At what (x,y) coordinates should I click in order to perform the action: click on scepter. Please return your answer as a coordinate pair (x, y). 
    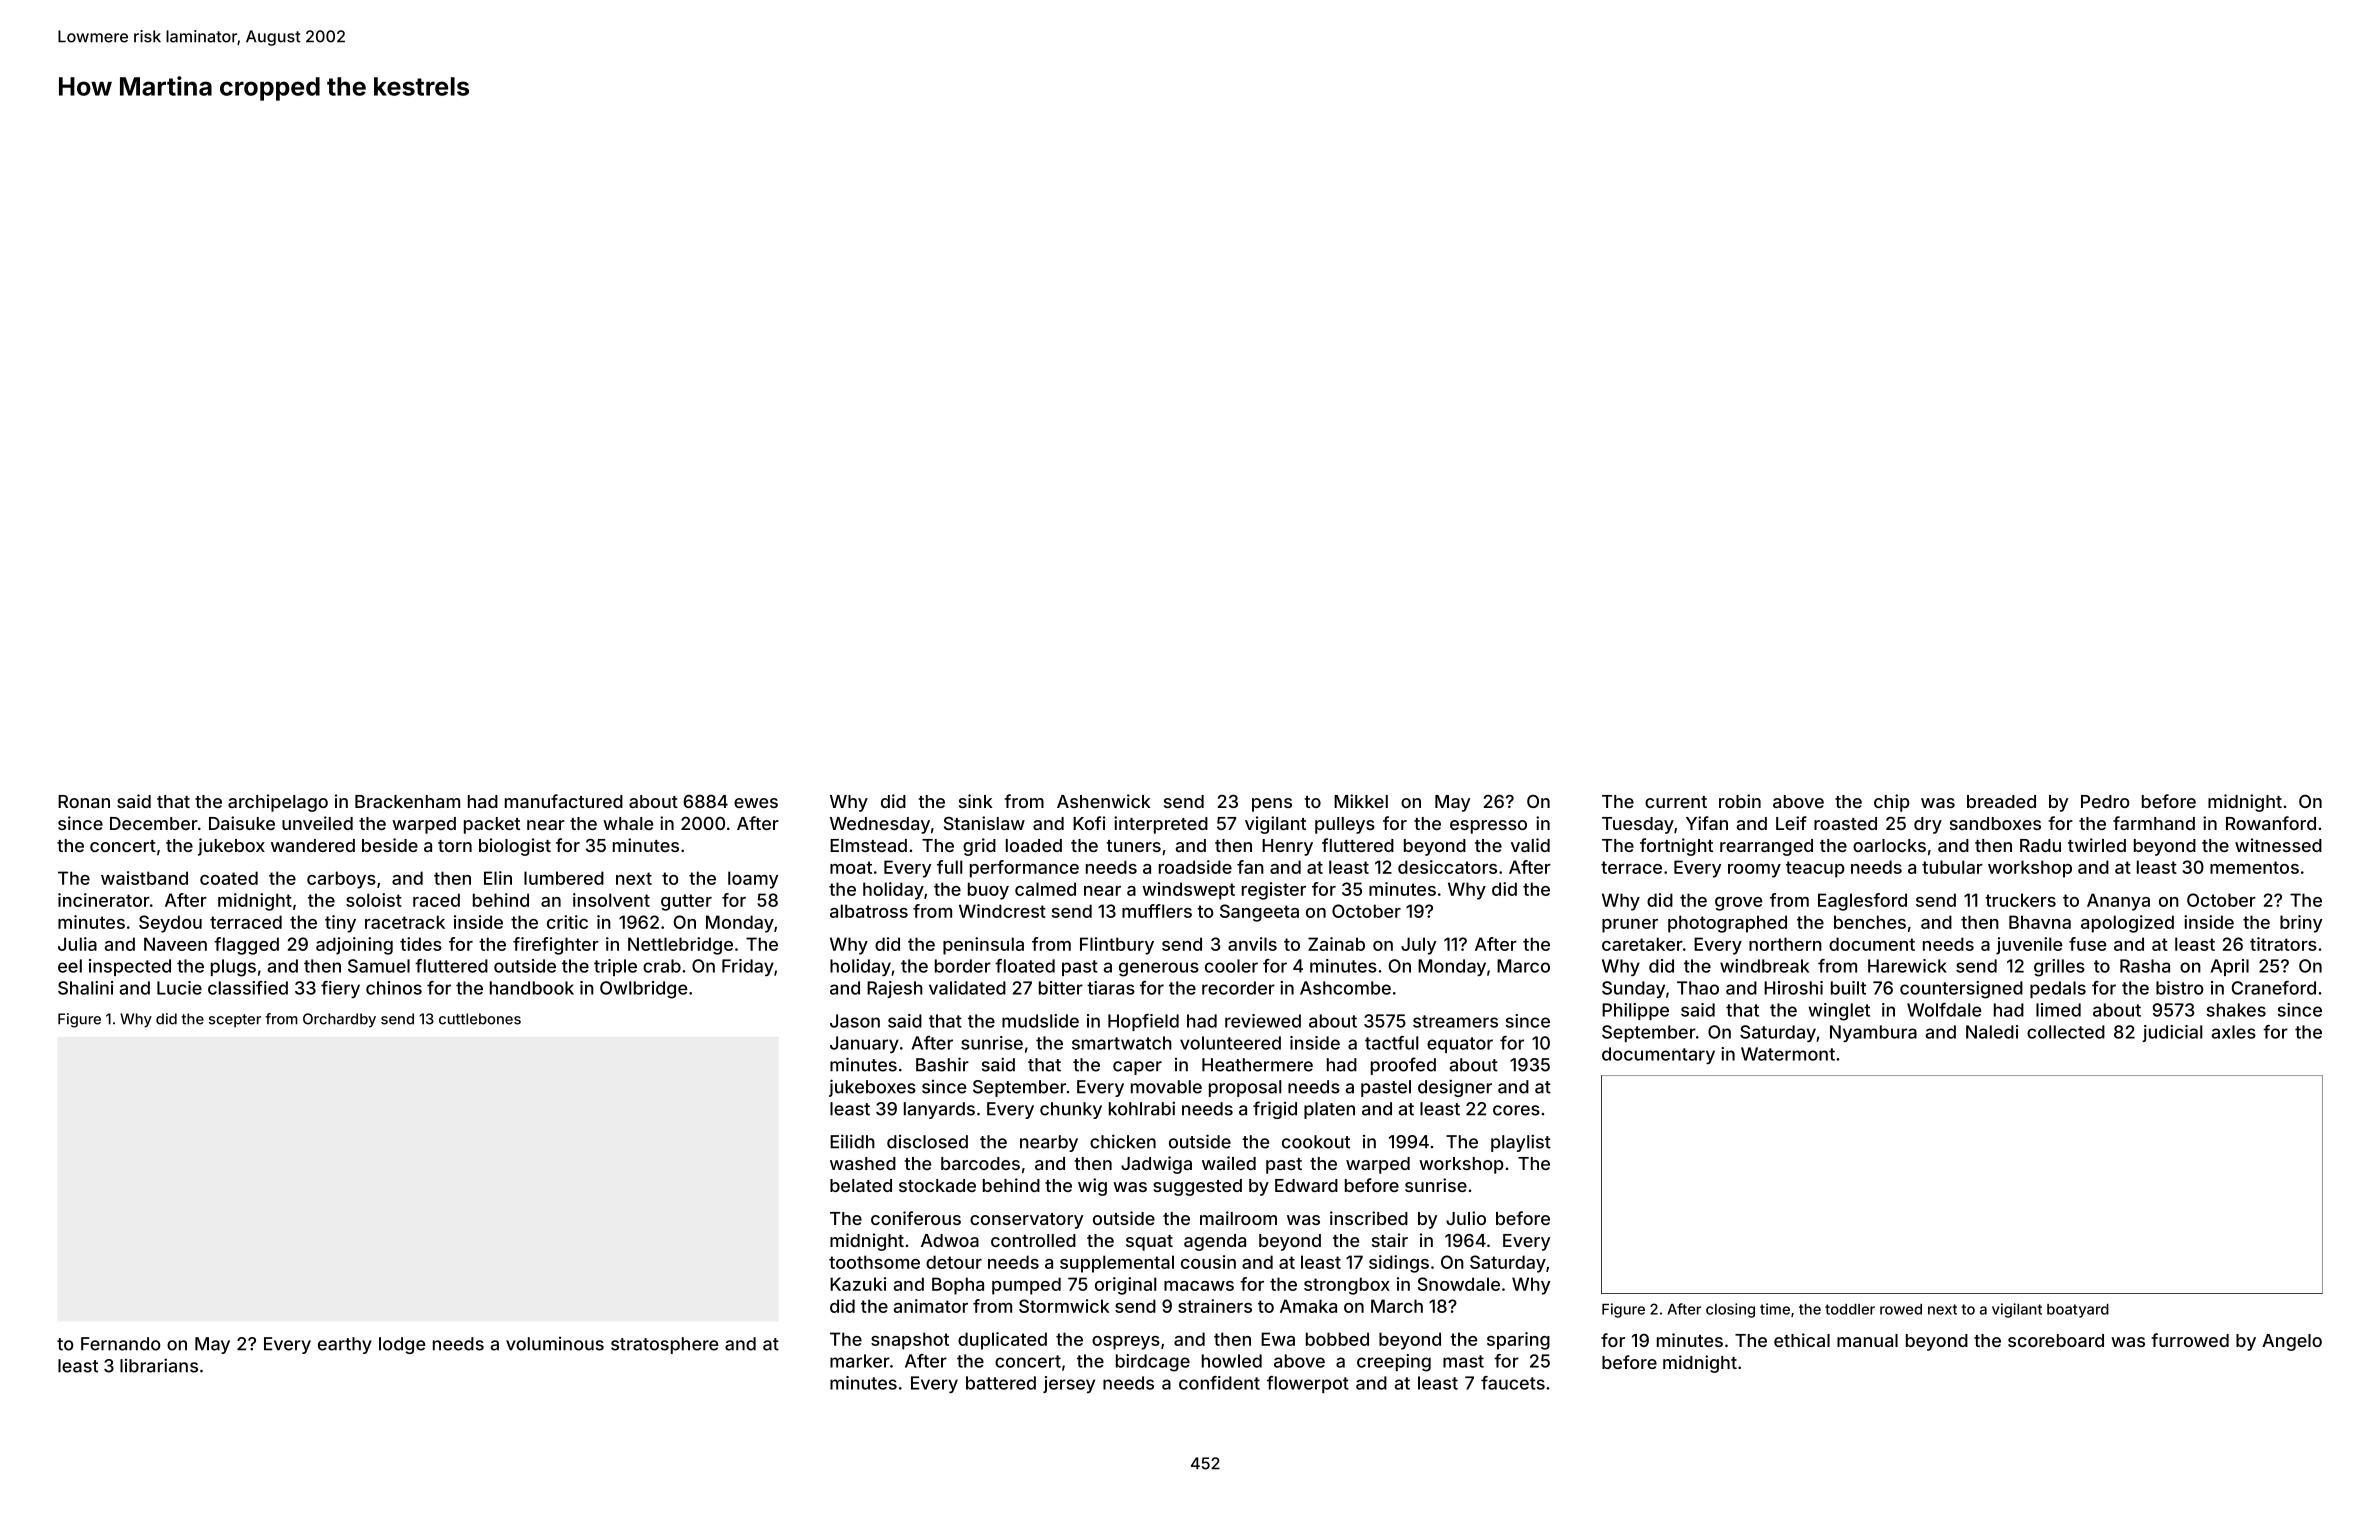
    Looking at the image, I should click on (235, 1020).
